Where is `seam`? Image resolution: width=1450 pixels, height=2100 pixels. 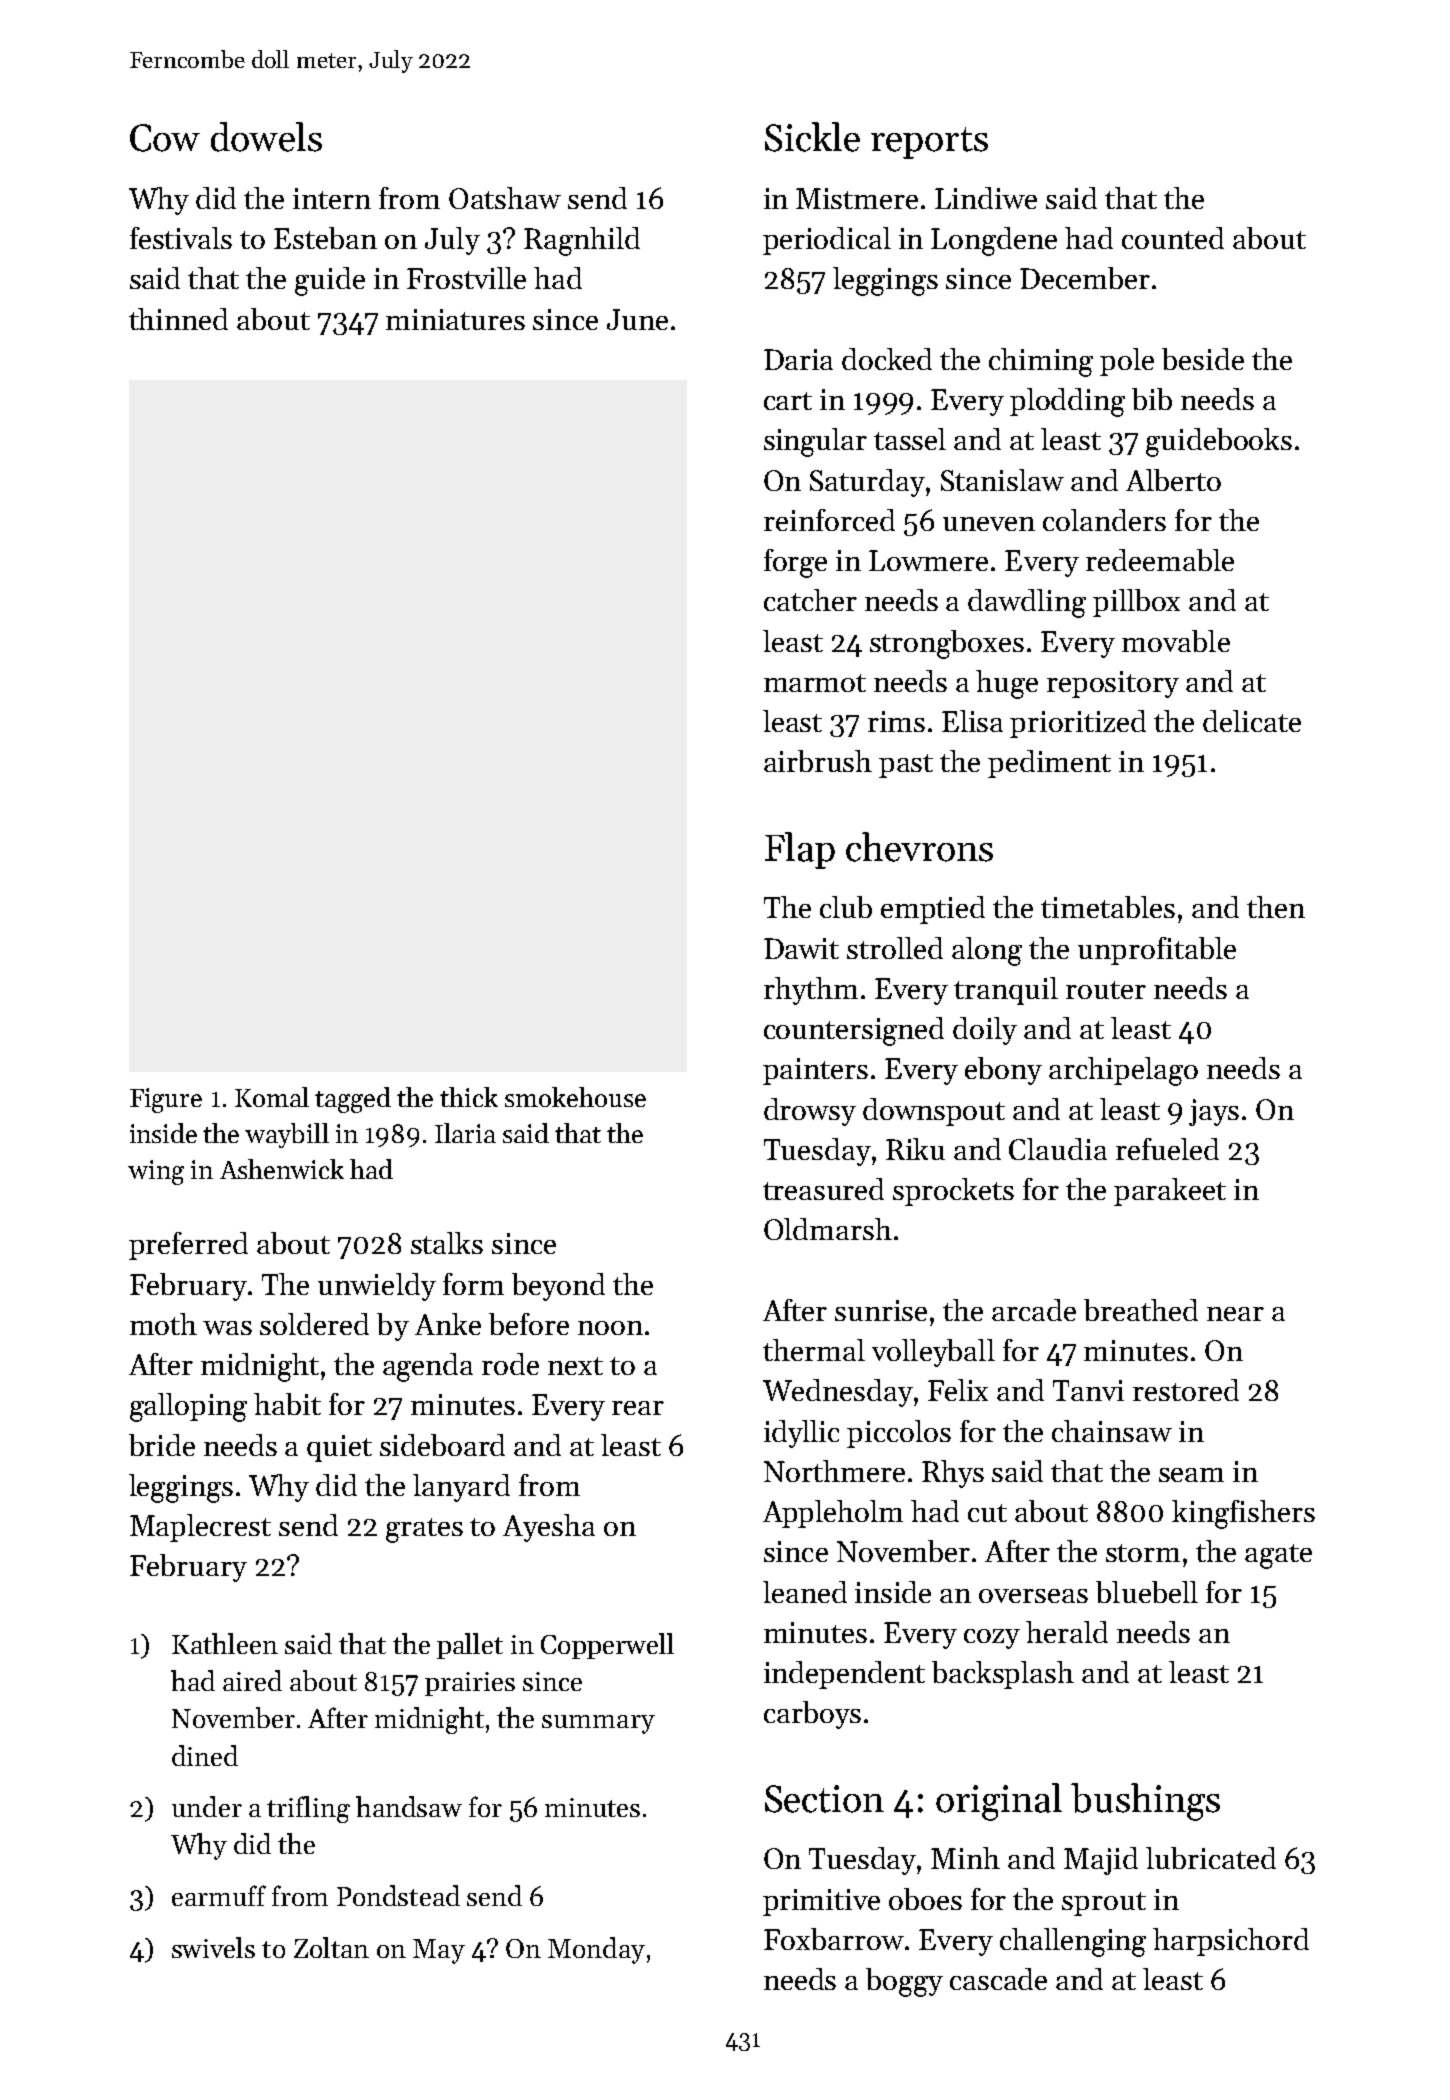
seam is located at coordinates (1191, 1475).
